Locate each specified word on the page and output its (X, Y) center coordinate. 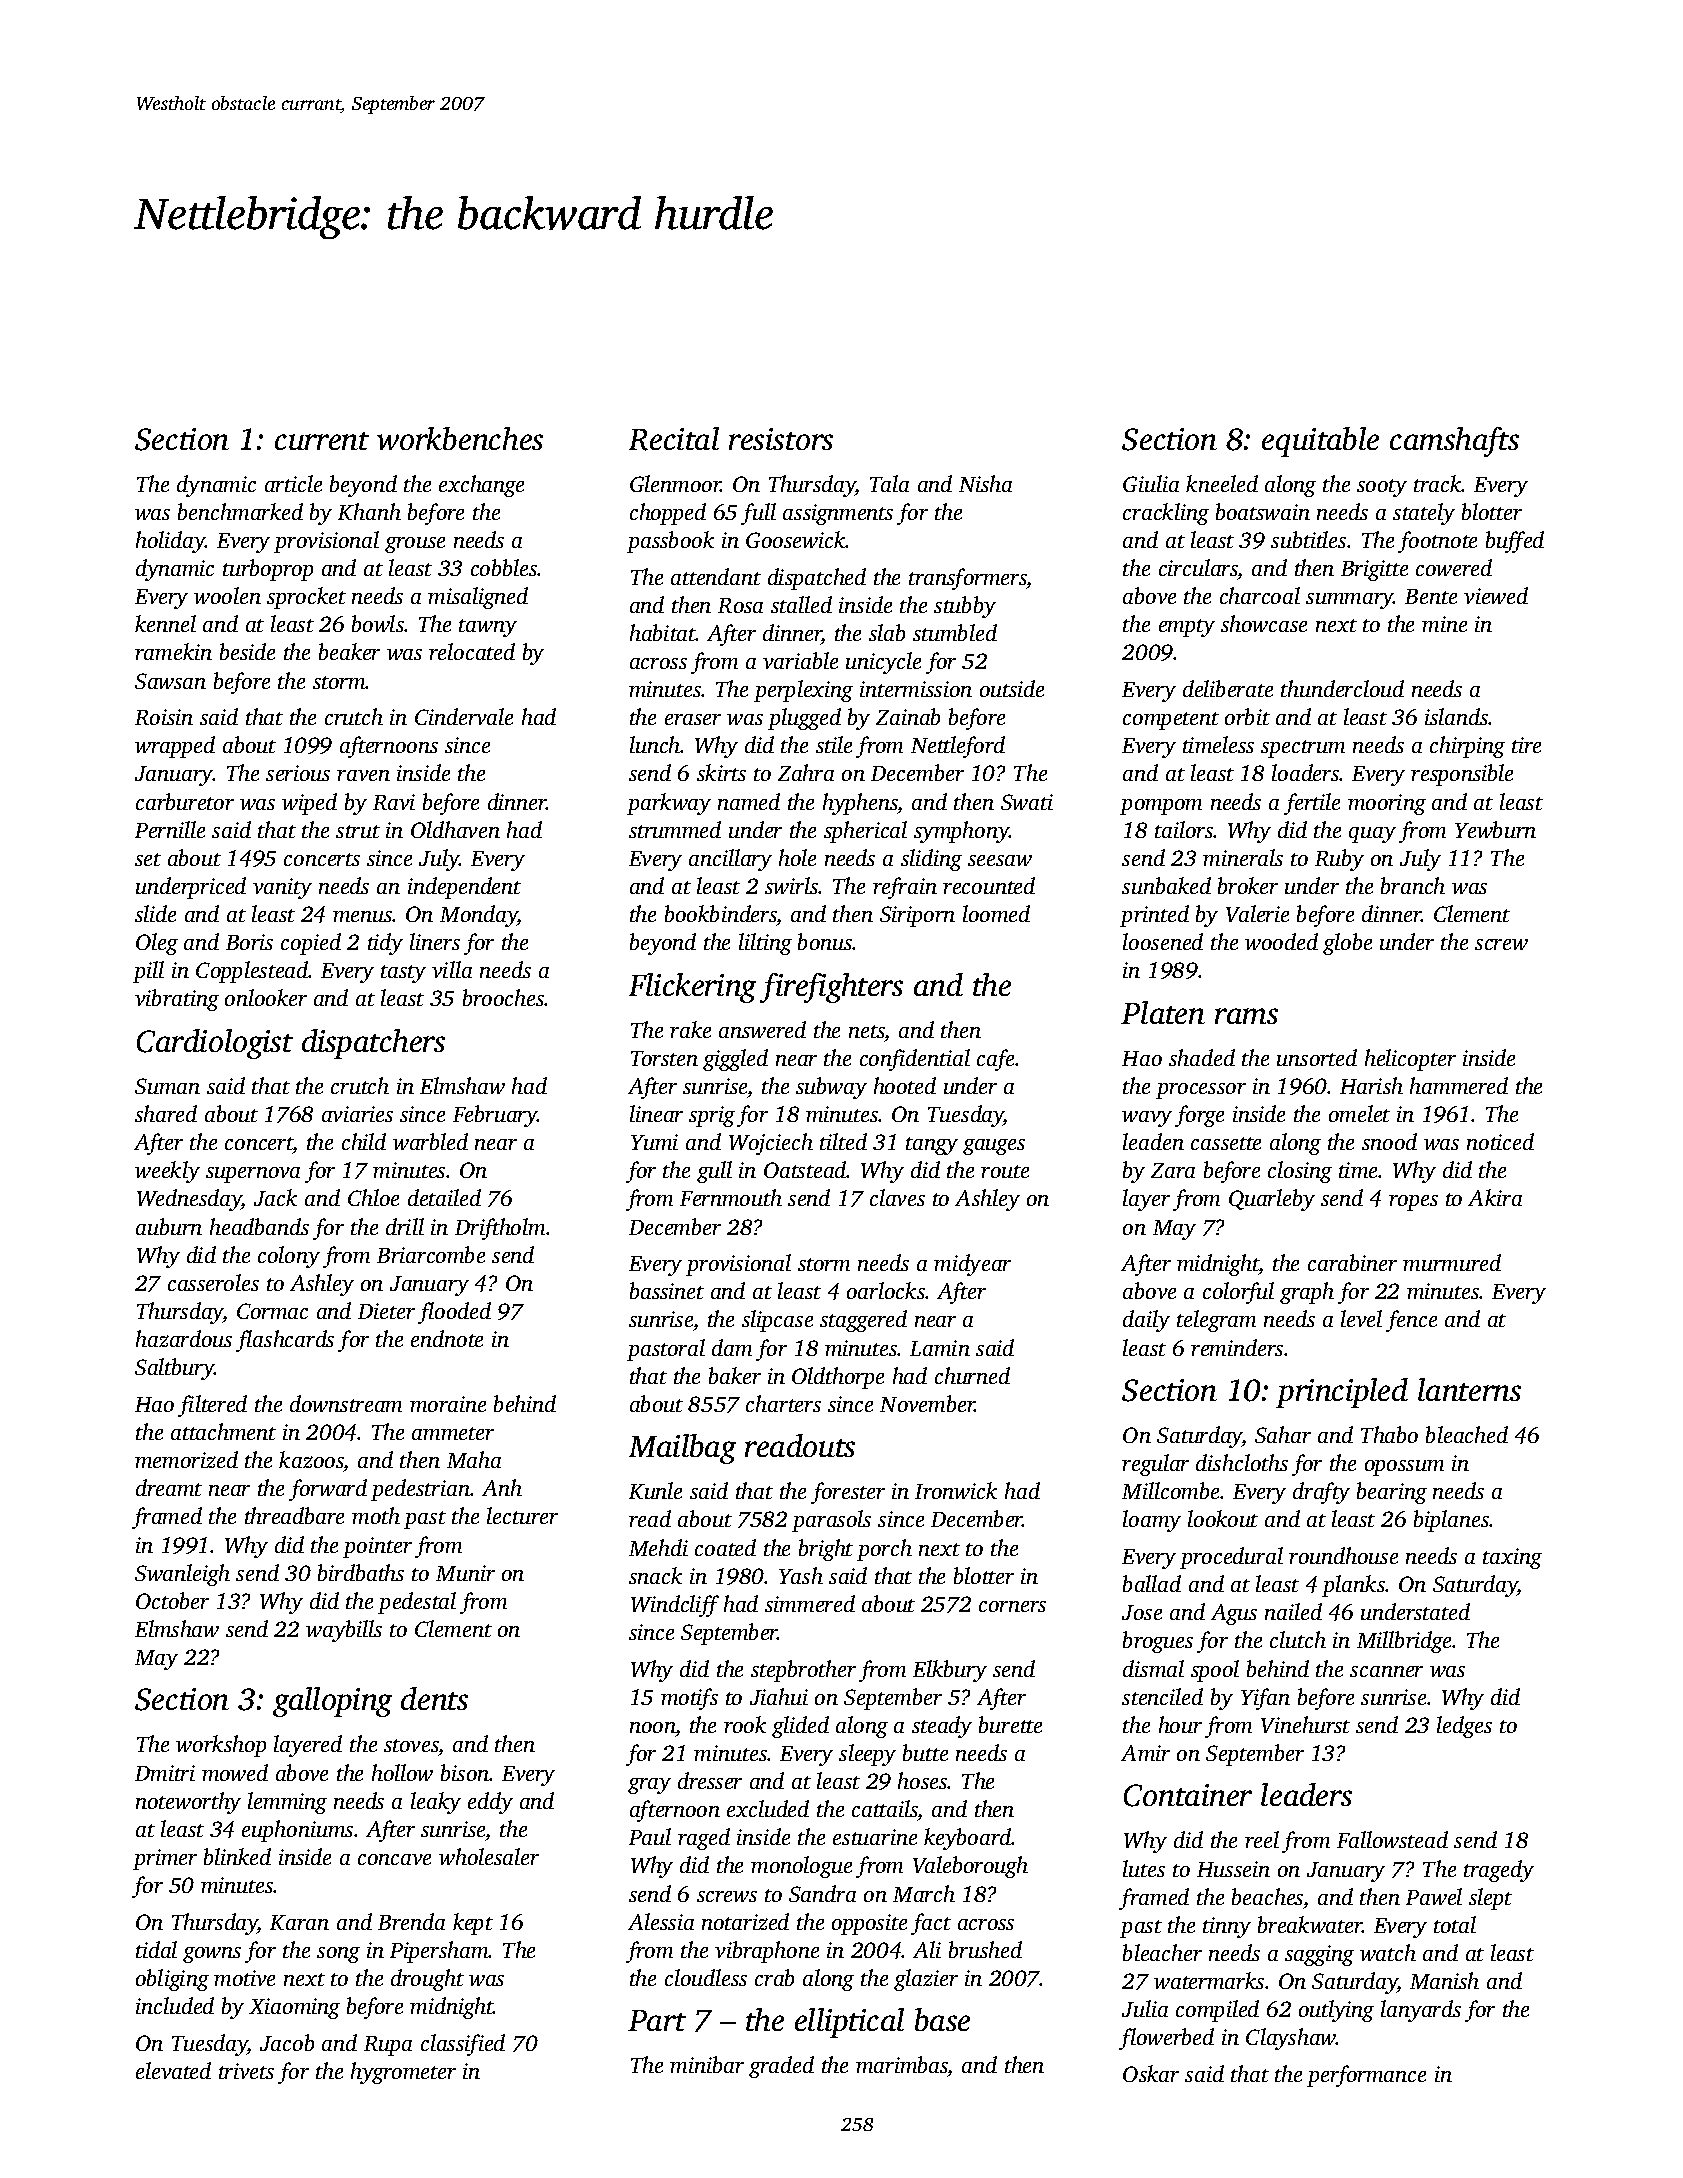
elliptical (849, 2023)
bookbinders (721, 913)
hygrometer (403, 2073)
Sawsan (170, 681)
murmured (1452, 1262)
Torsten (664, 1058)
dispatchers (373, 1044)
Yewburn (1495, 829)
